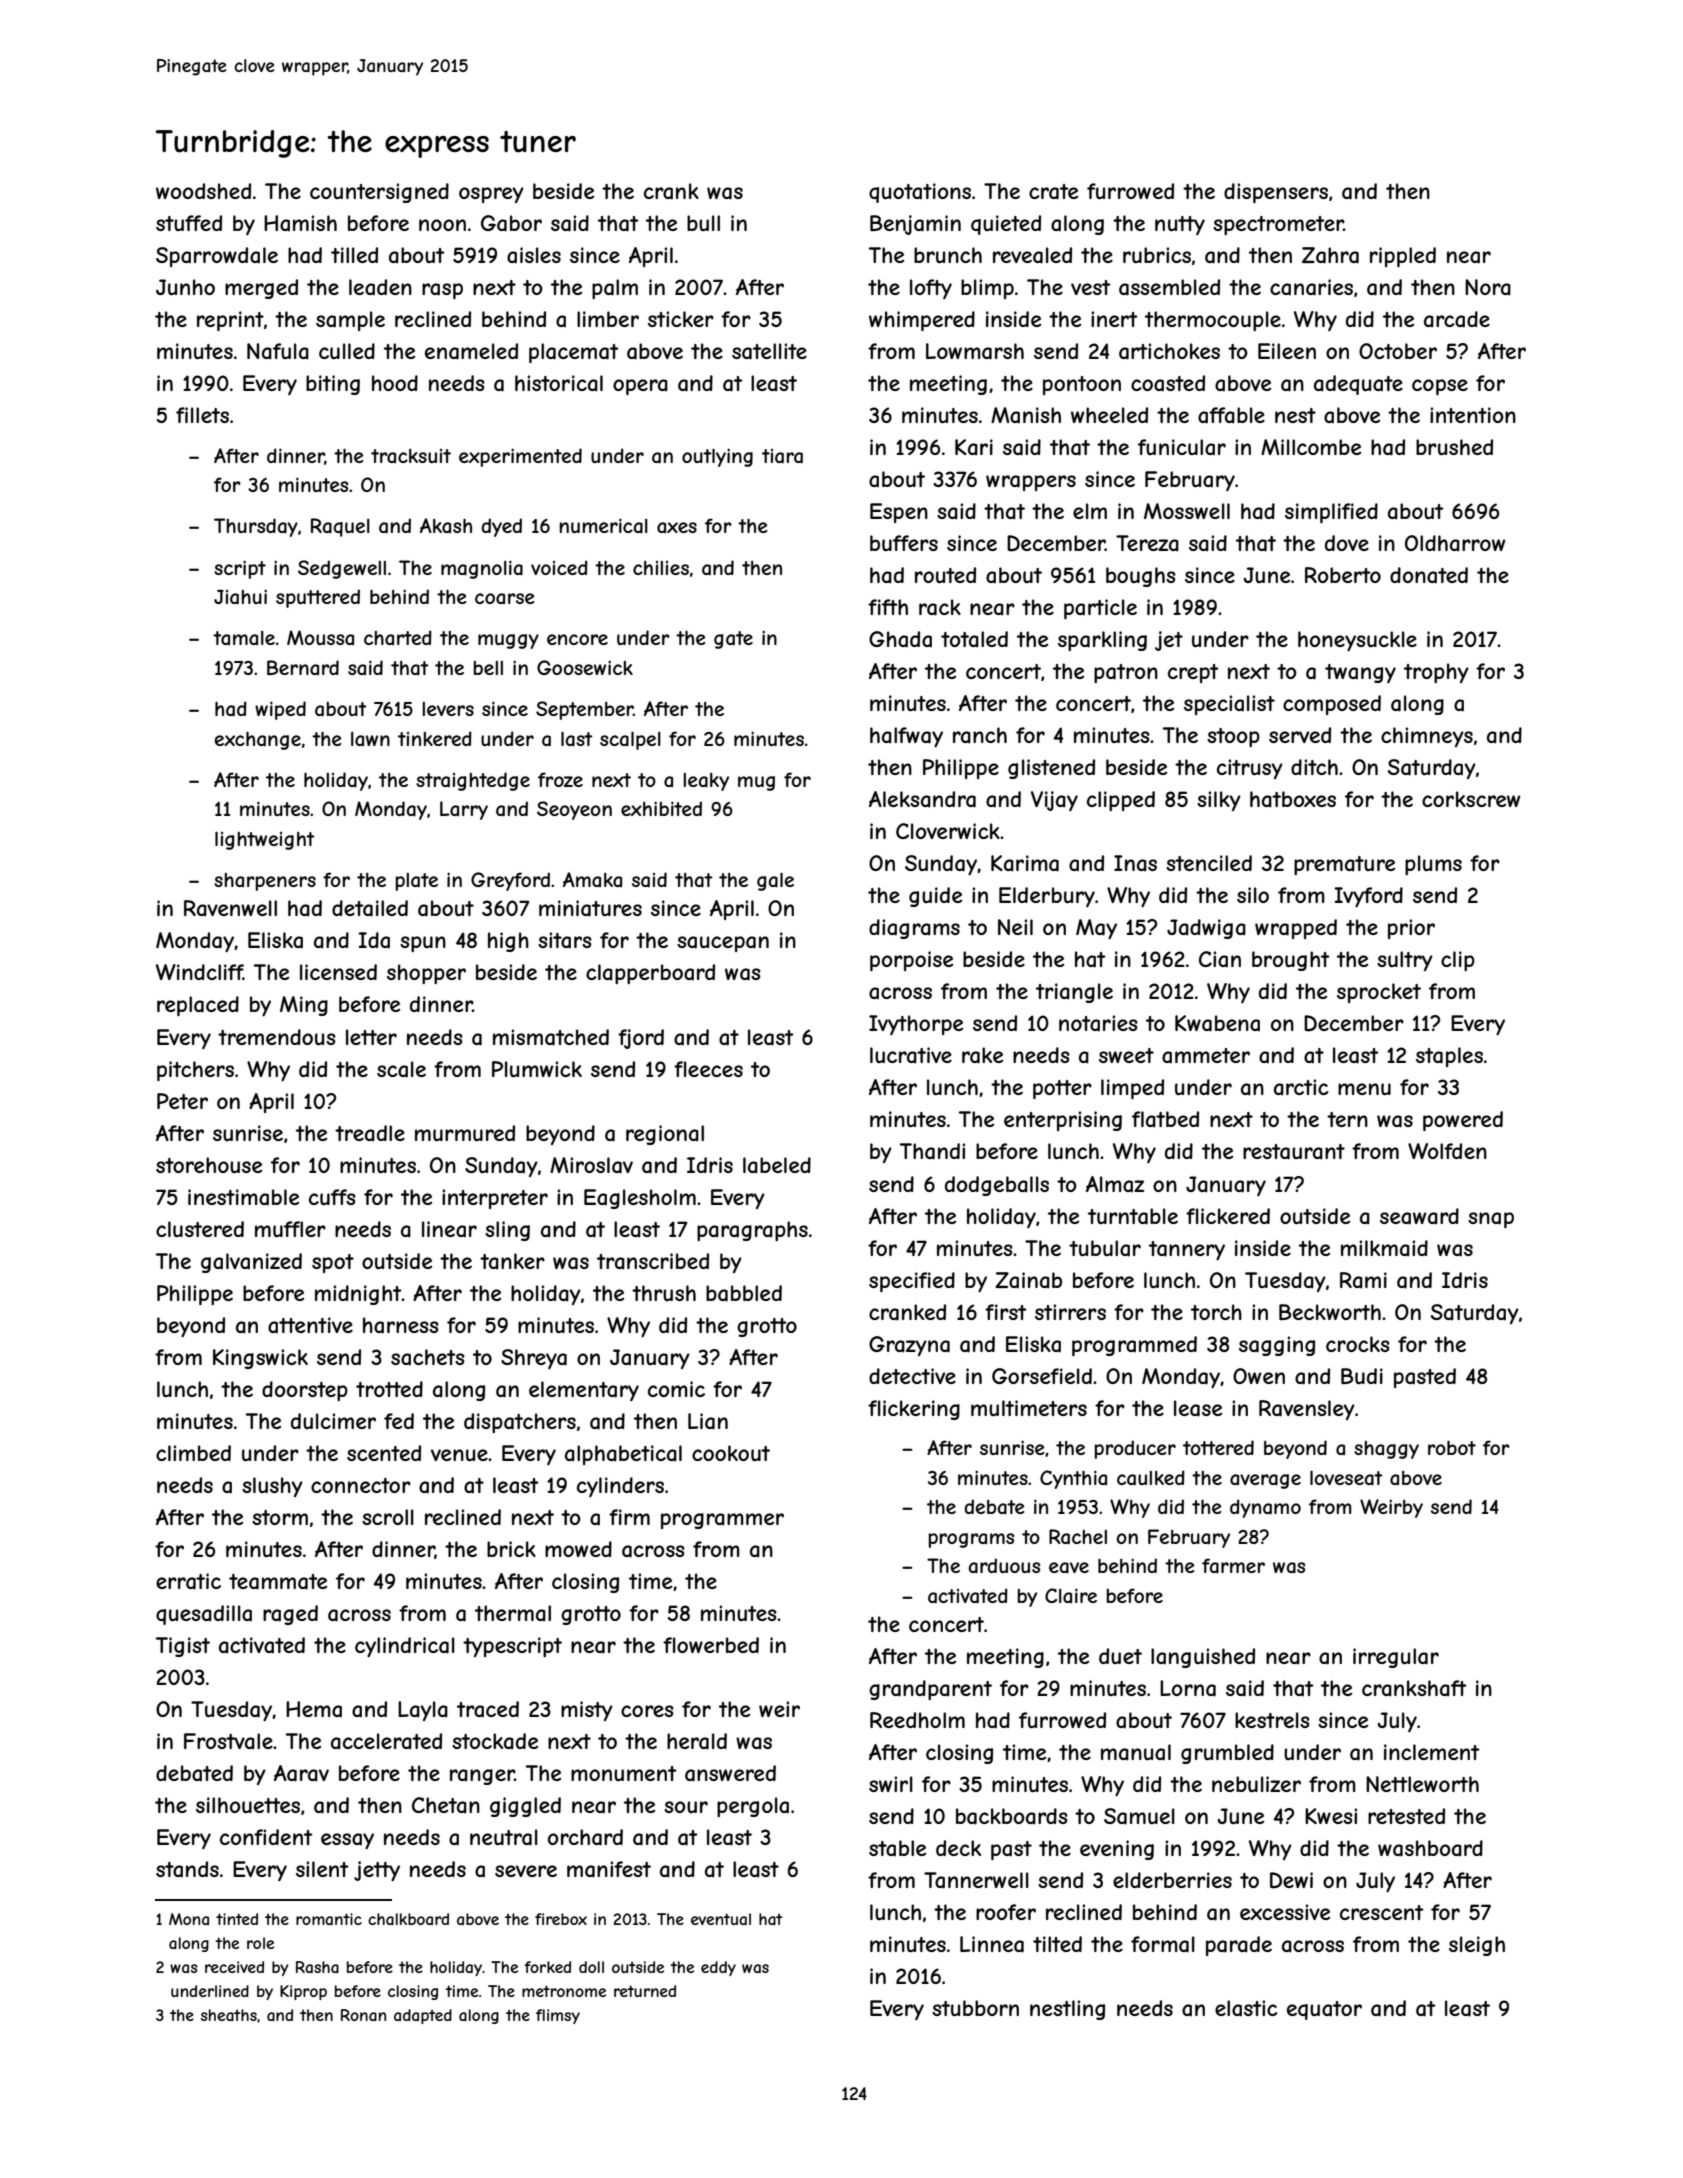  I want to click on fillets, so click(202, 415).
